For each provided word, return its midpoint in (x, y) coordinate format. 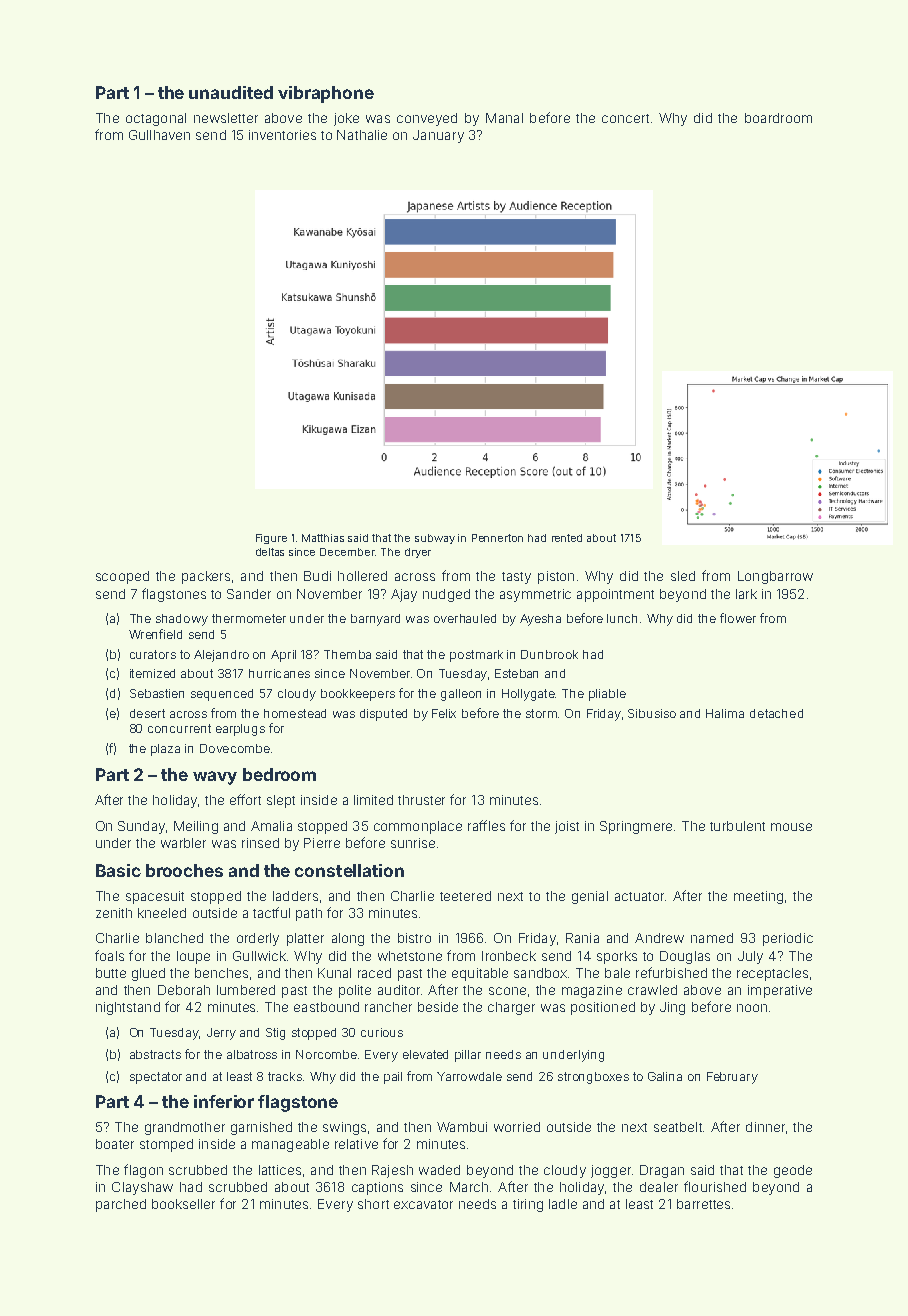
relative (356, 1144)
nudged (446, 595)
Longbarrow (775, 577)
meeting (758, 897)
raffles (486, 825)
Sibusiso (652, 713)
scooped (122, 577)
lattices (280, 1170)
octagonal (156, 119)
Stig (275, 1034)
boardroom (778, 118)
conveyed (427, 119)
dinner (765, 1127)
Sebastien (157, 693)
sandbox (540, 973)
